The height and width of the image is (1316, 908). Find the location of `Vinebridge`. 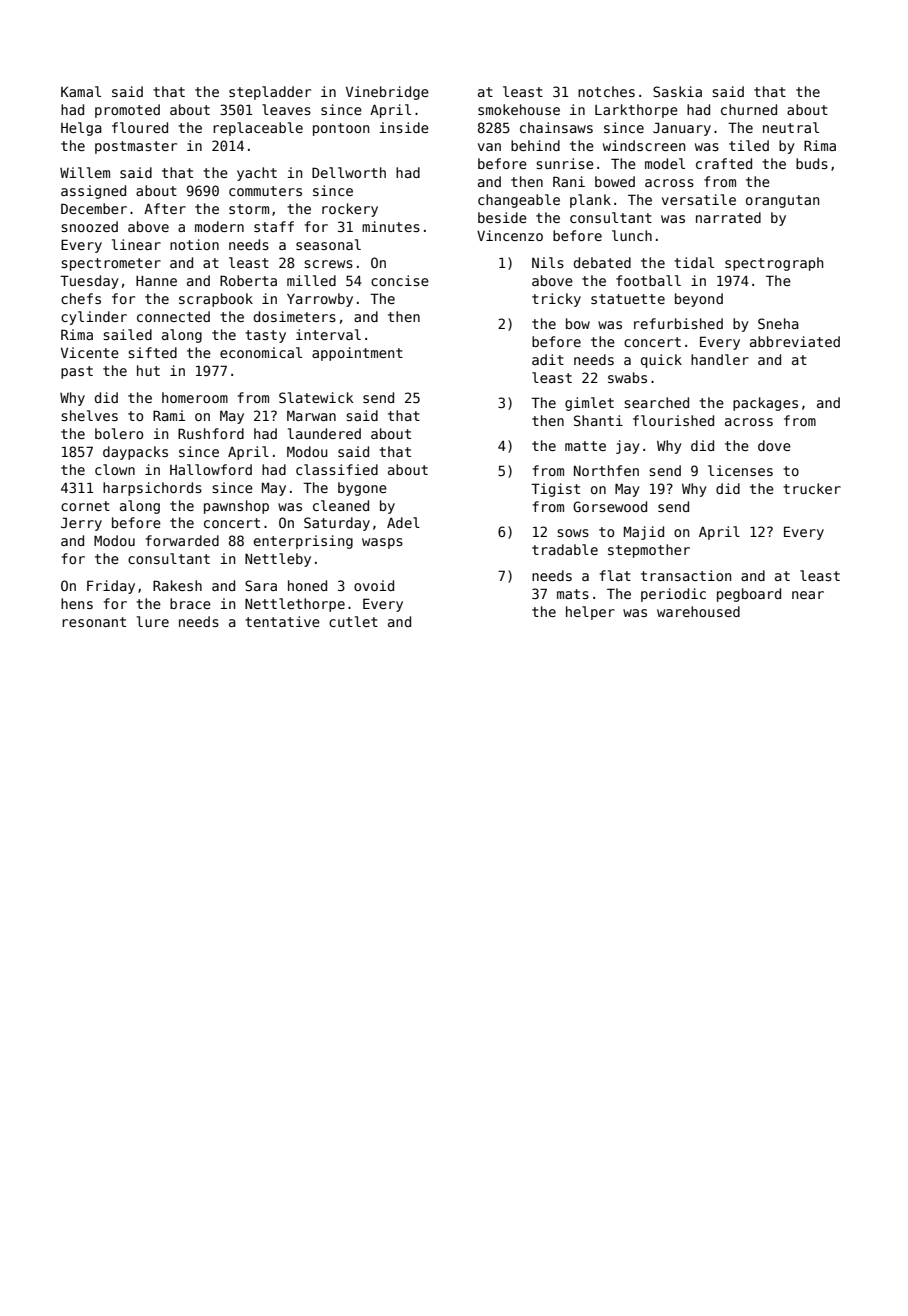

Vinebridge is located at coordinates (387, 93).
